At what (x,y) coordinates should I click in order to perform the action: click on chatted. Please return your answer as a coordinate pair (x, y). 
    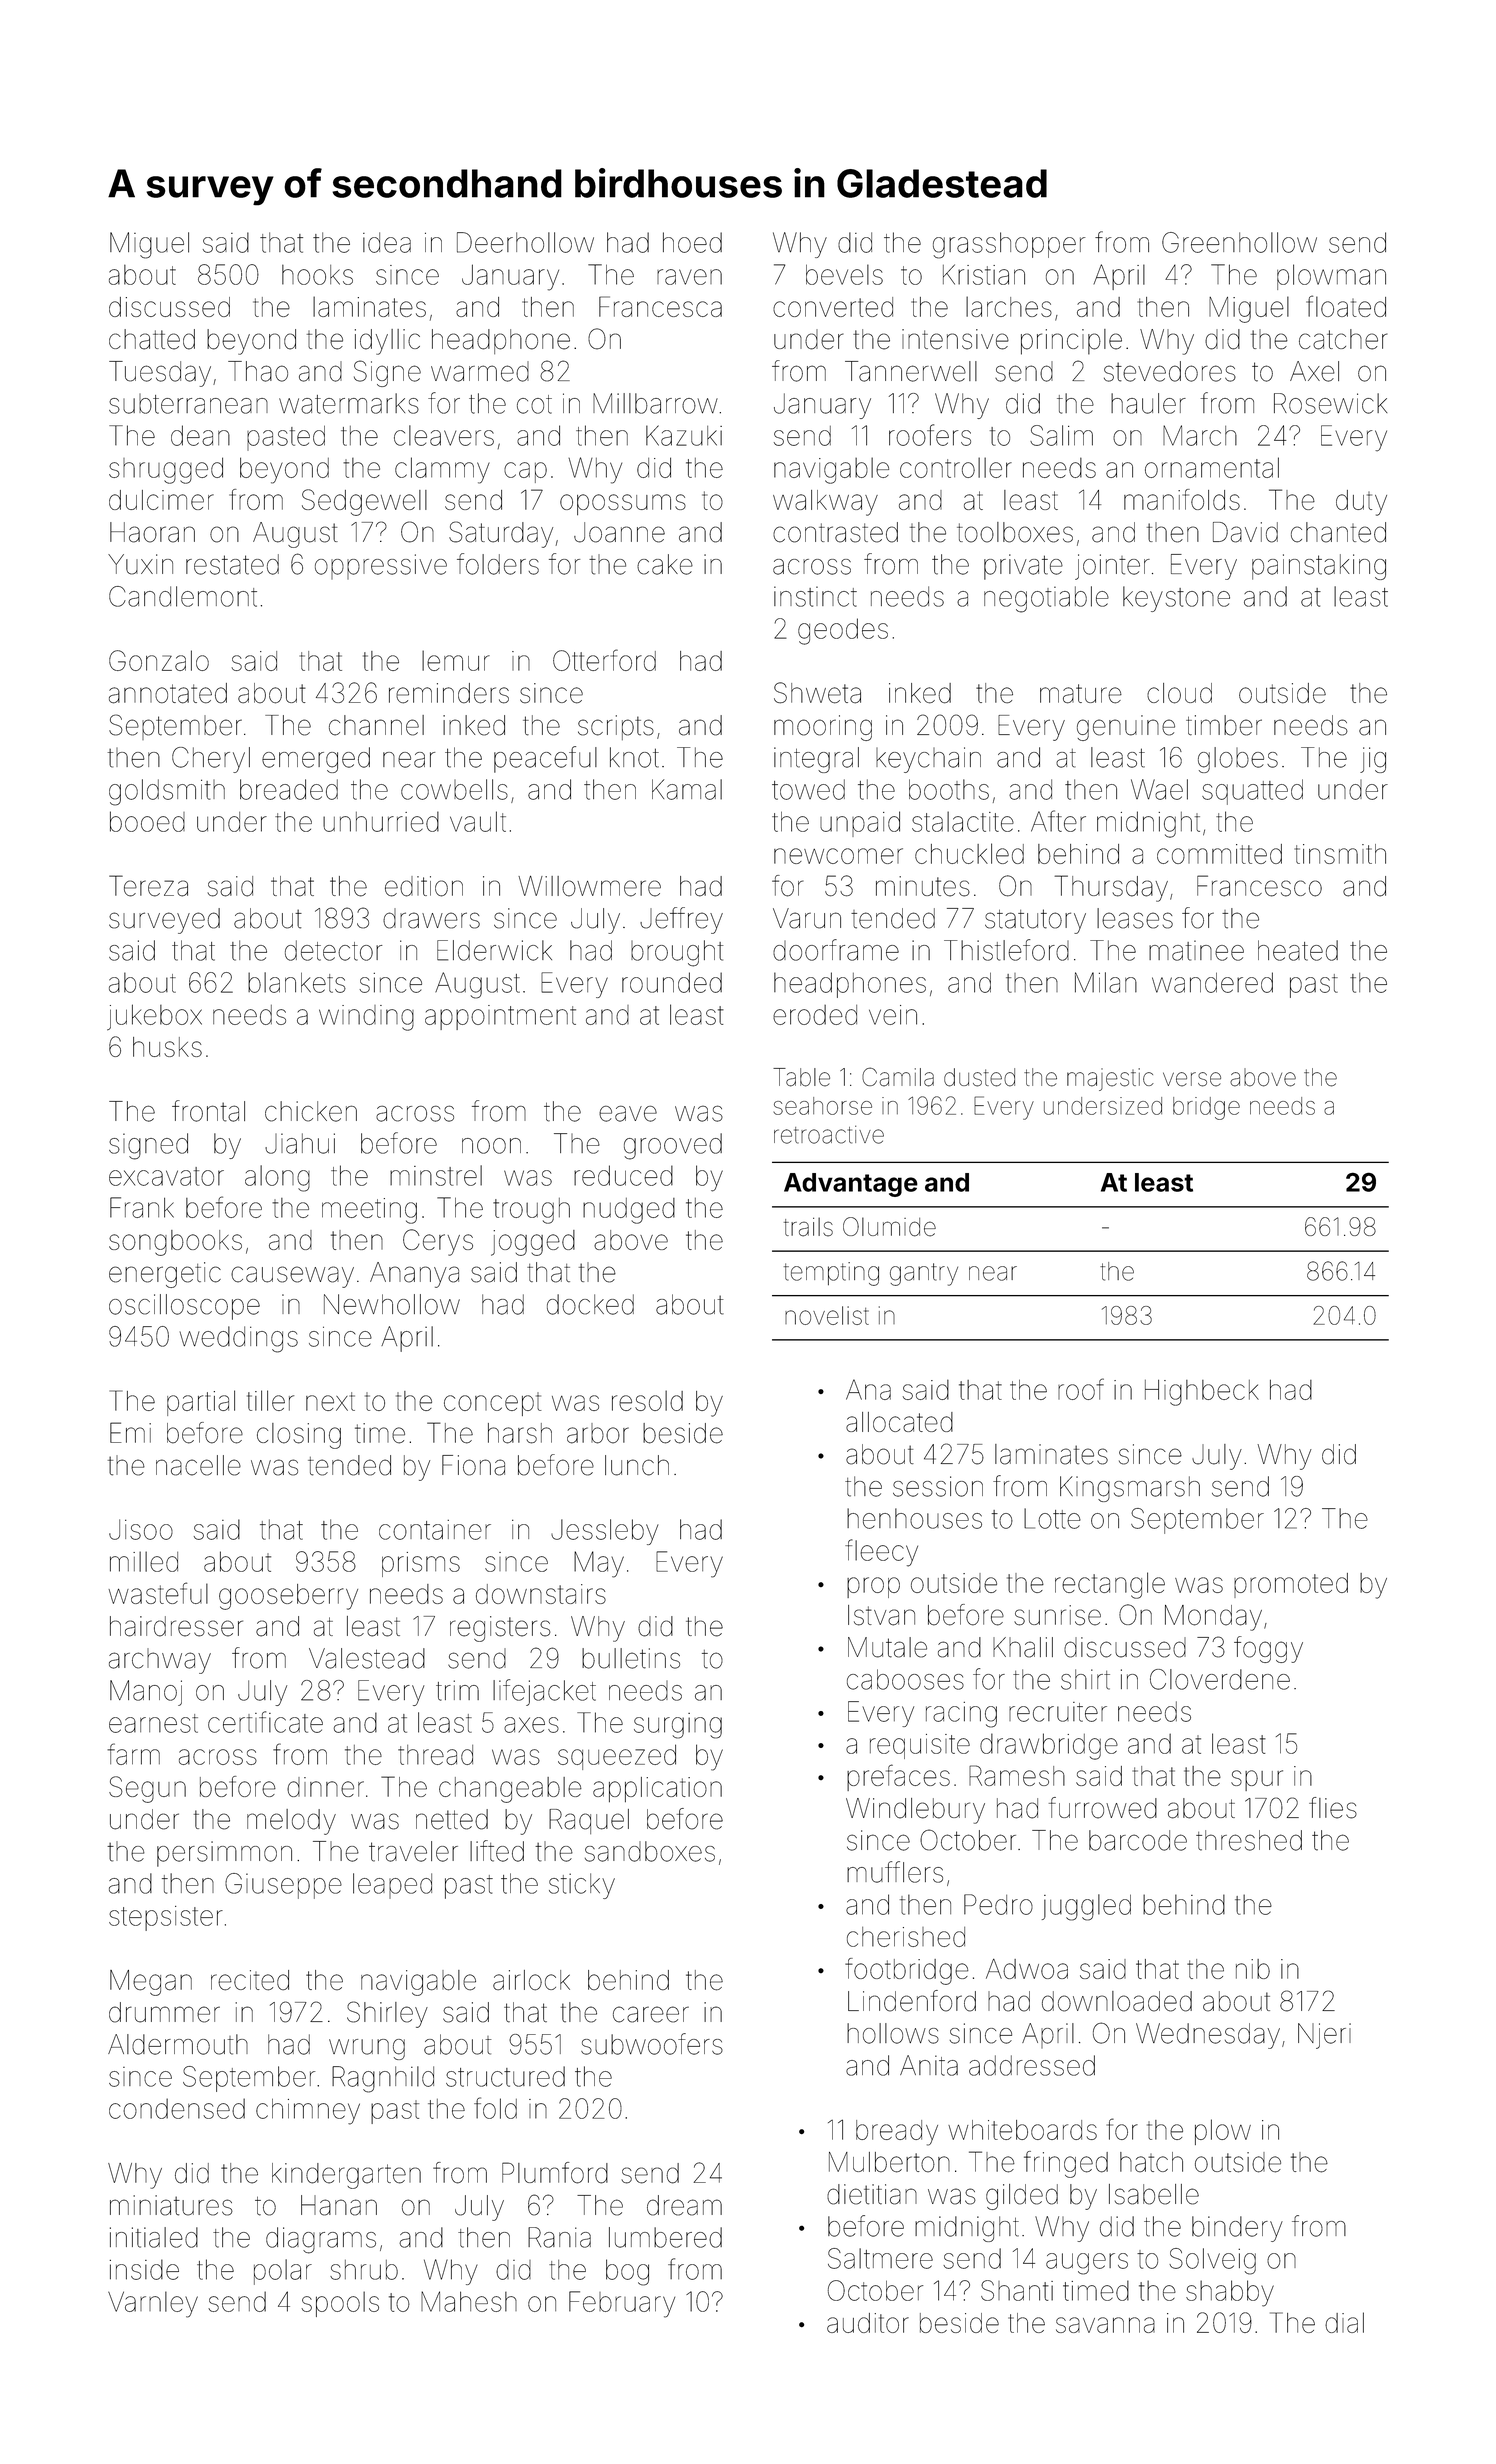
    Looking at the image, I should click on (152, 339).
